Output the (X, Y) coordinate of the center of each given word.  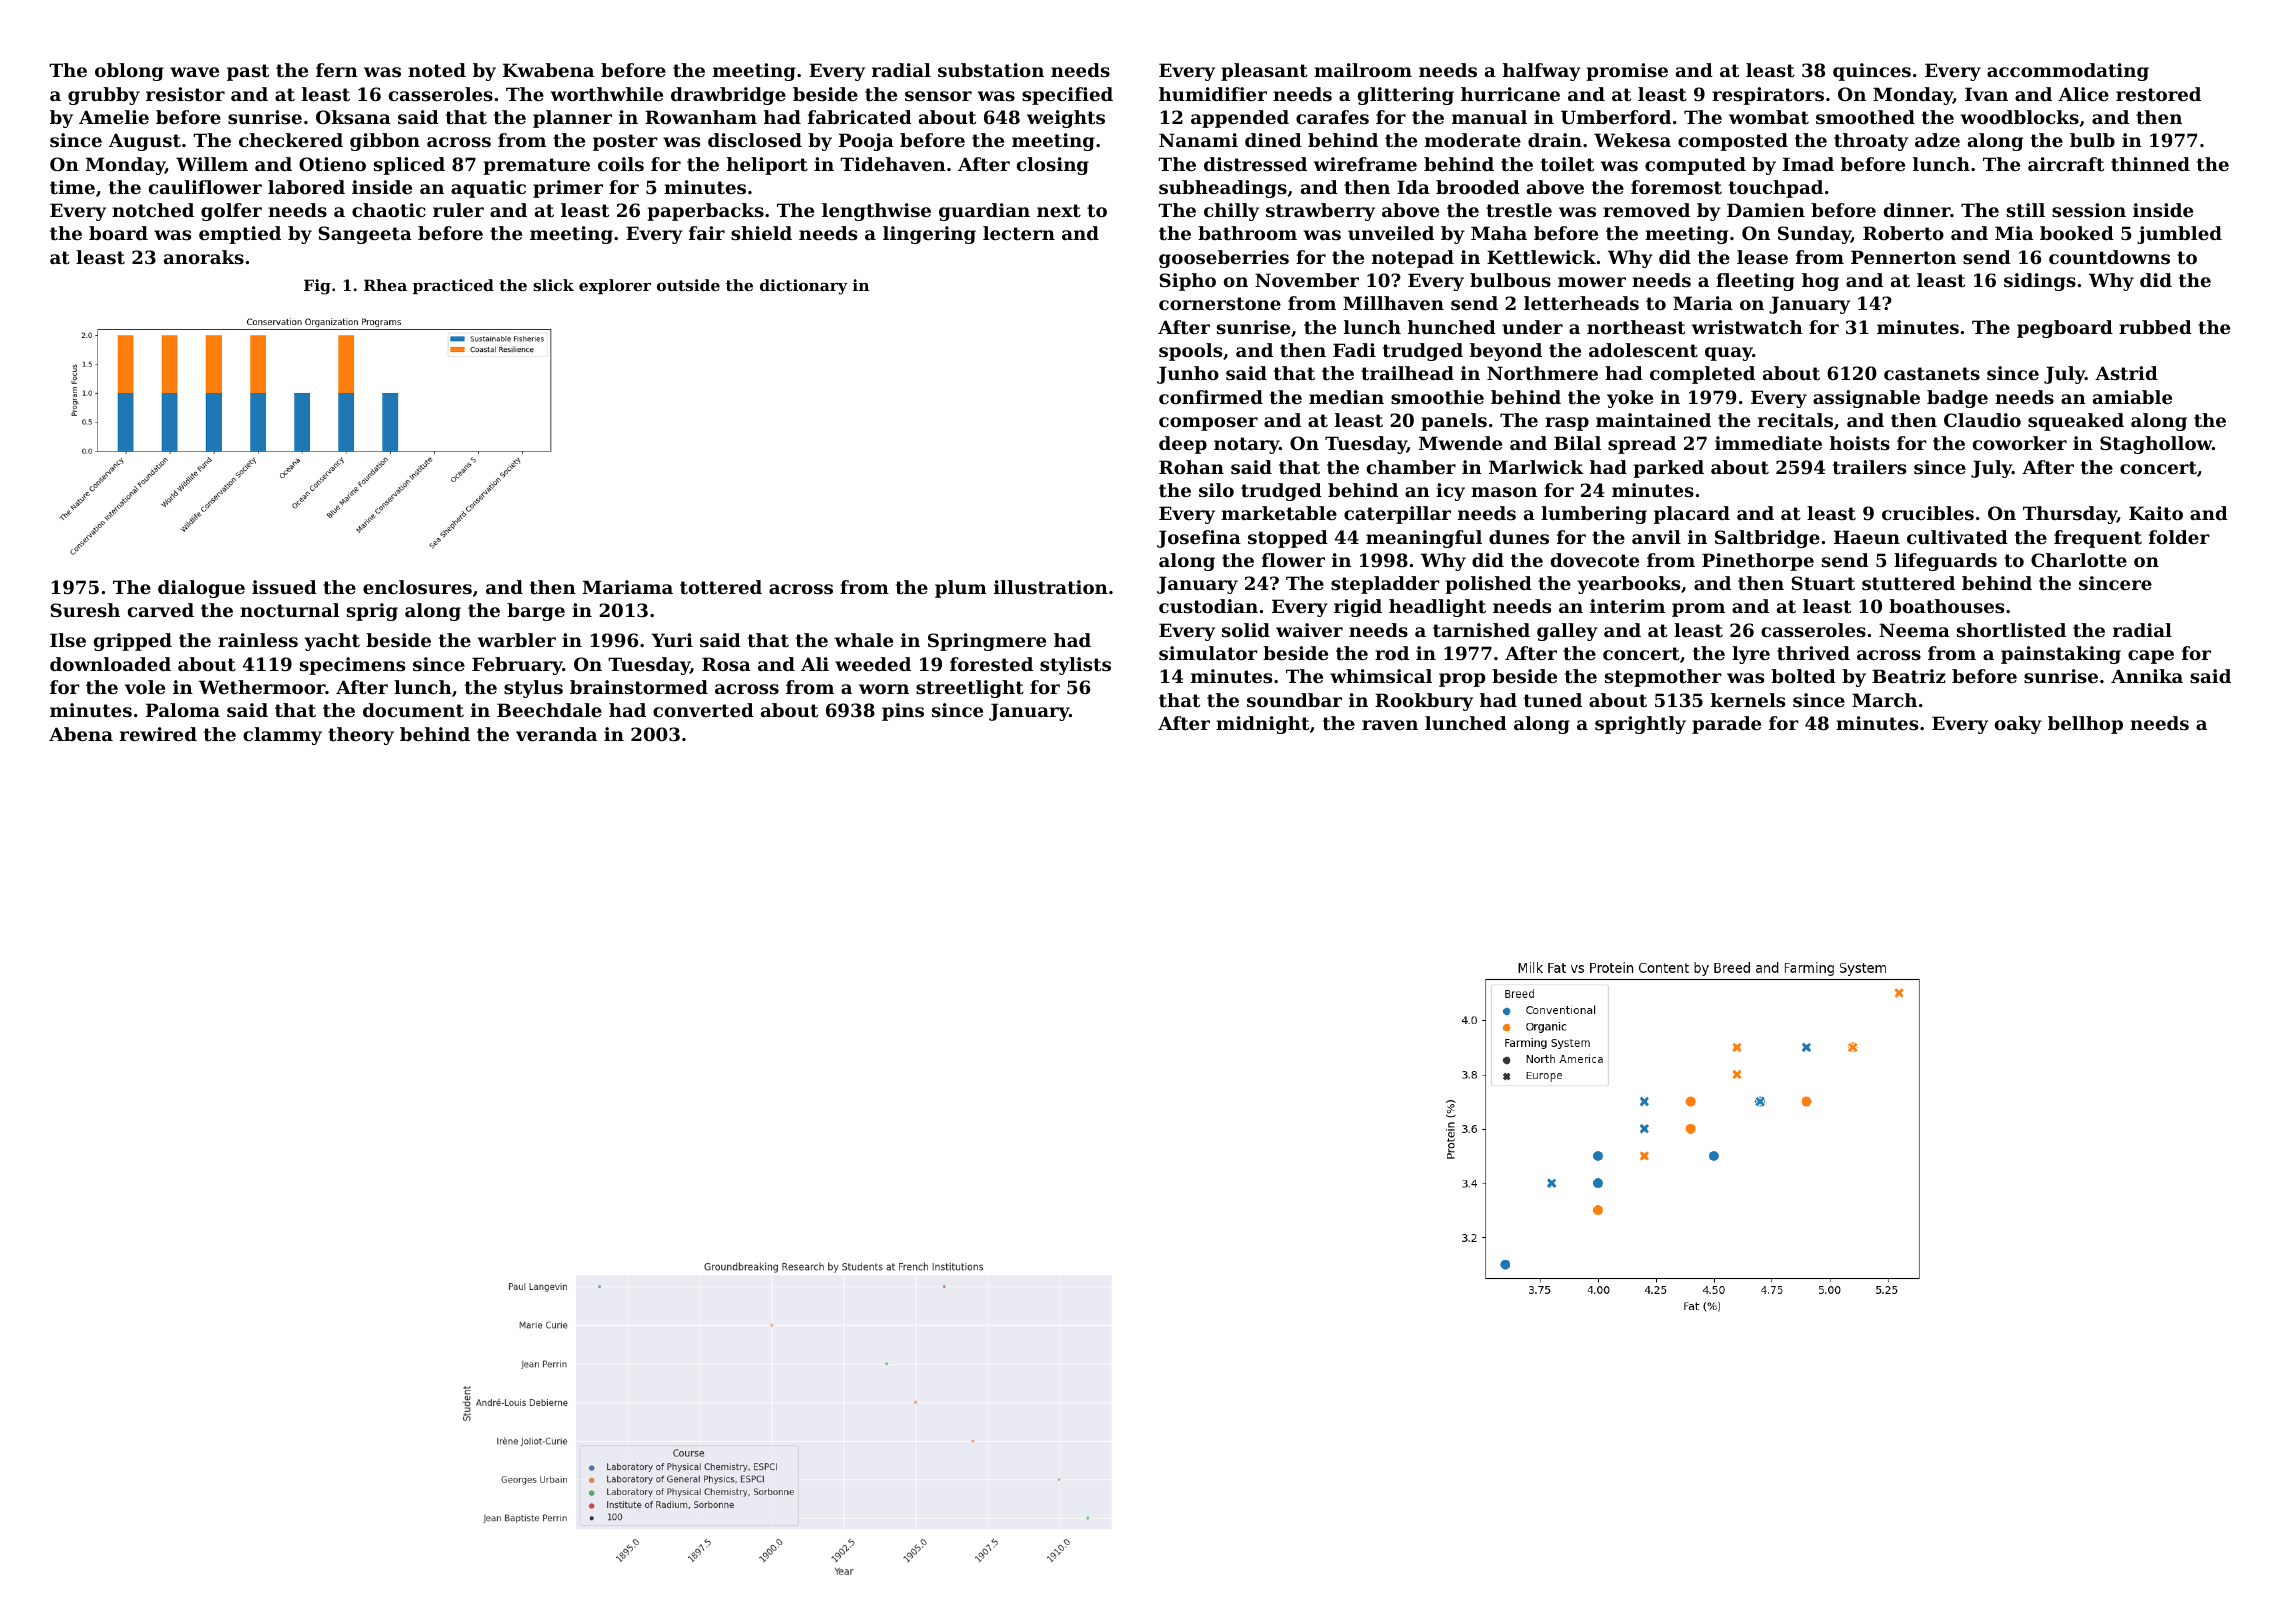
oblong (129, 72)
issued (284, 587)
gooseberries (1224, 259)
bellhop (2085, 725)
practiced (453, 286)
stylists (1075, 666)
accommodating (2068, 72)
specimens (352, 666)
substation (991, 70)
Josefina (1199, 539)
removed (1646, 210)
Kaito (2156, 513)
